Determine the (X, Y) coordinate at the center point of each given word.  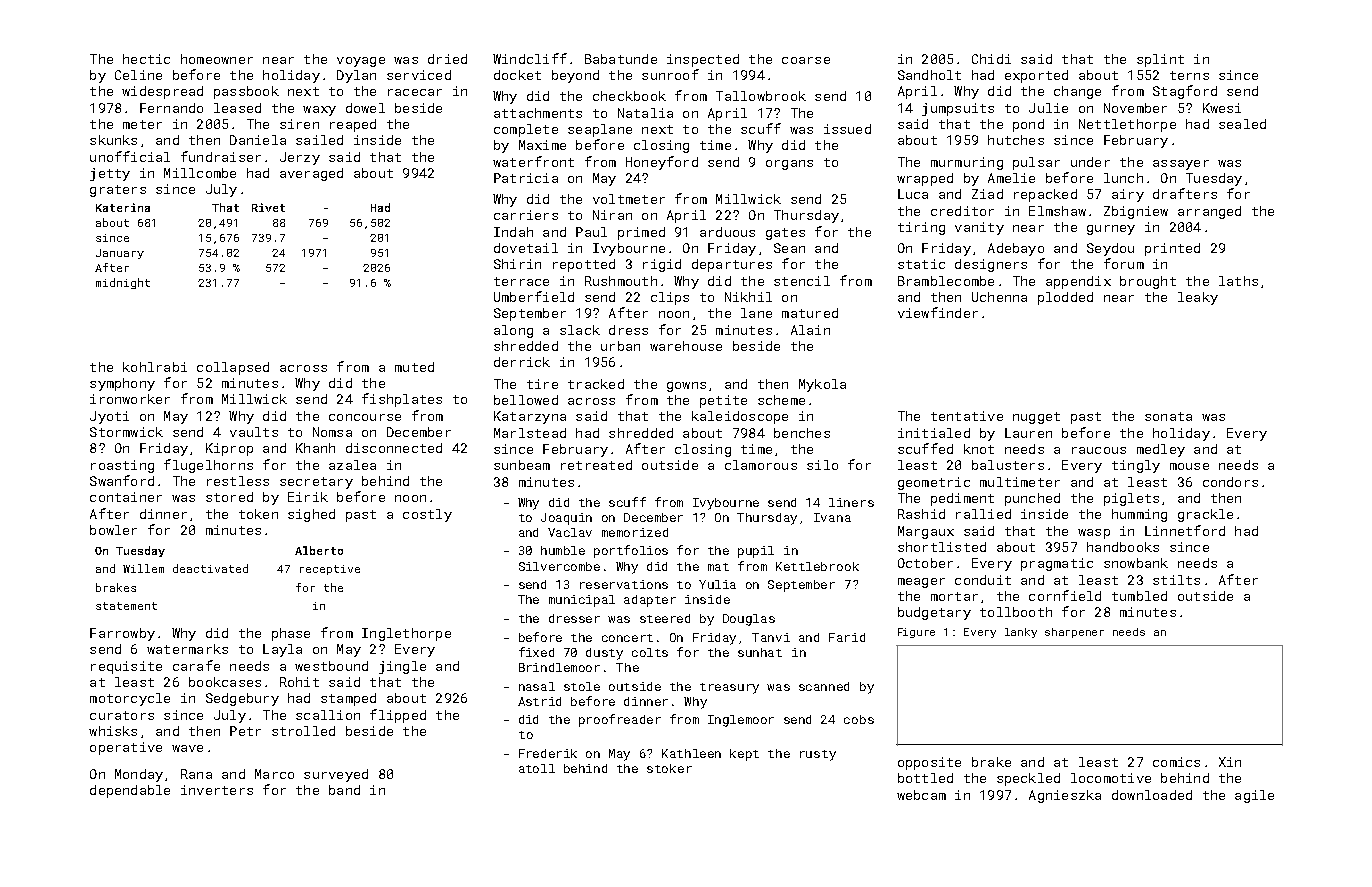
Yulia (717, 584)
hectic (146, 59)
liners (851, 502)
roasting (122, 466)
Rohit (299, 682)
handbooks (1123, 547)
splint (1160, 60)
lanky (1021, 633)
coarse (806, 60)
